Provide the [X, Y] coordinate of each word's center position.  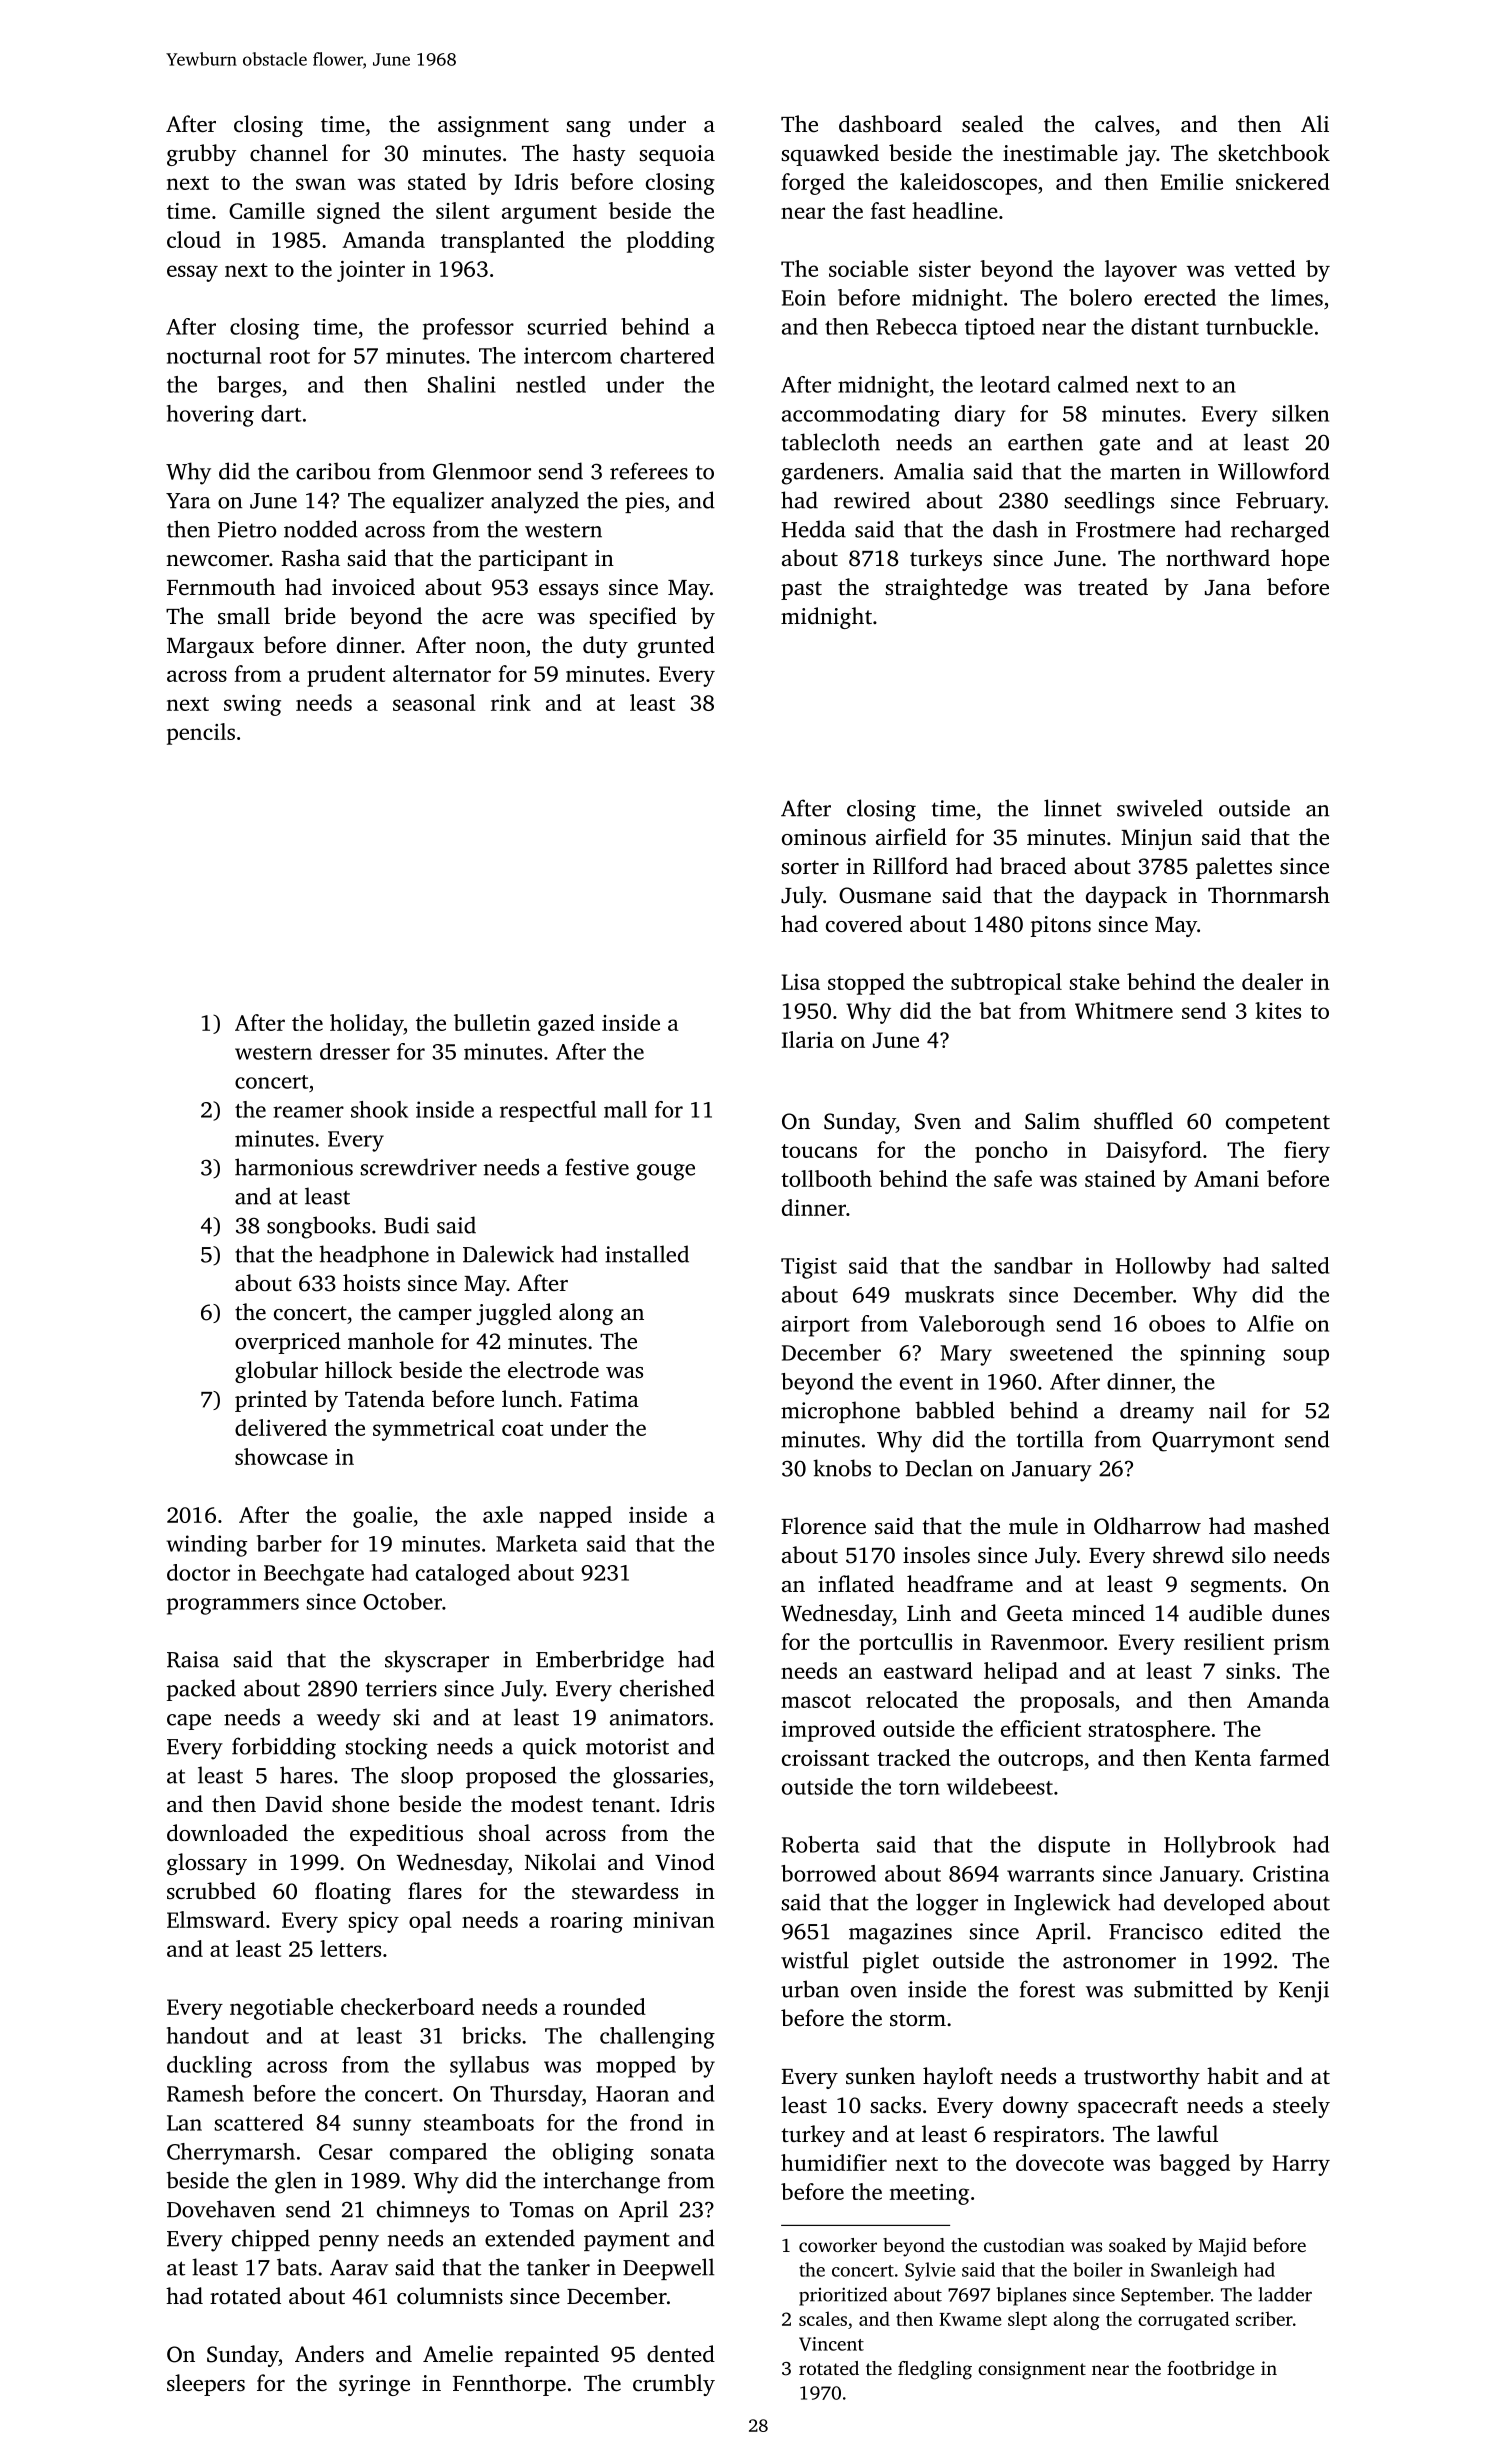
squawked [830, 155]
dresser [355, 1051]
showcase [281, 1456]
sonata [683, 2153]
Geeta [1035, 1613]
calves [1124, 124]
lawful [1187, 2134]
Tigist [809, 1268]
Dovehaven [221, 2209]
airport [816, 1326]
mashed [1292, 1526]
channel [289, 153]
